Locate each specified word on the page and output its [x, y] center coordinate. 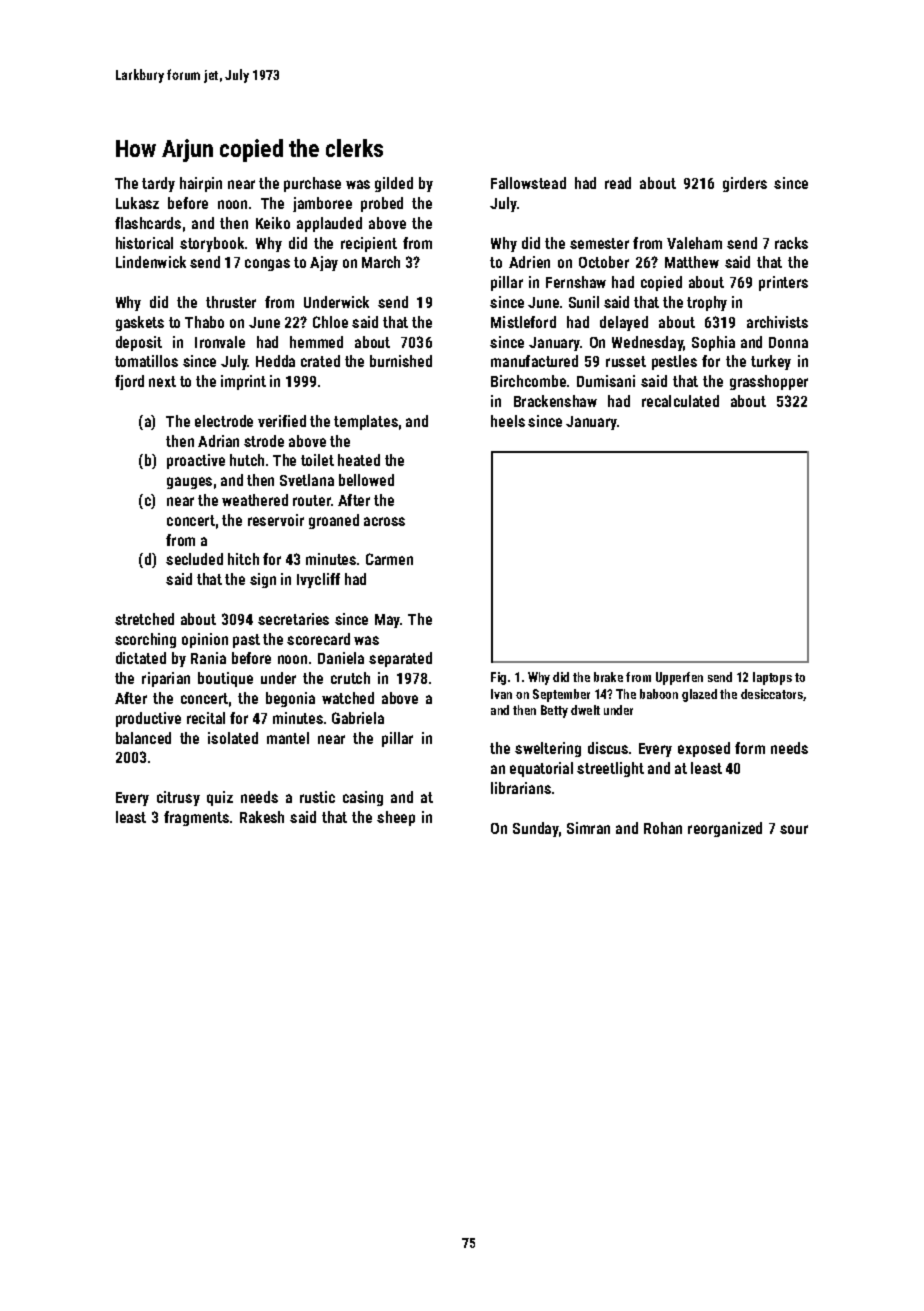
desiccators [772, 694]
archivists [777, 322]
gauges [189, 483]
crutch [350, 678]
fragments [196, 818]
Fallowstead [528, 183]
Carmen [389, 559]
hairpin [201, 184]
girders [745, 184]
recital [206, 718]
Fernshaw [576, 282]
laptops [772, 678]
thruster [231, 302]
